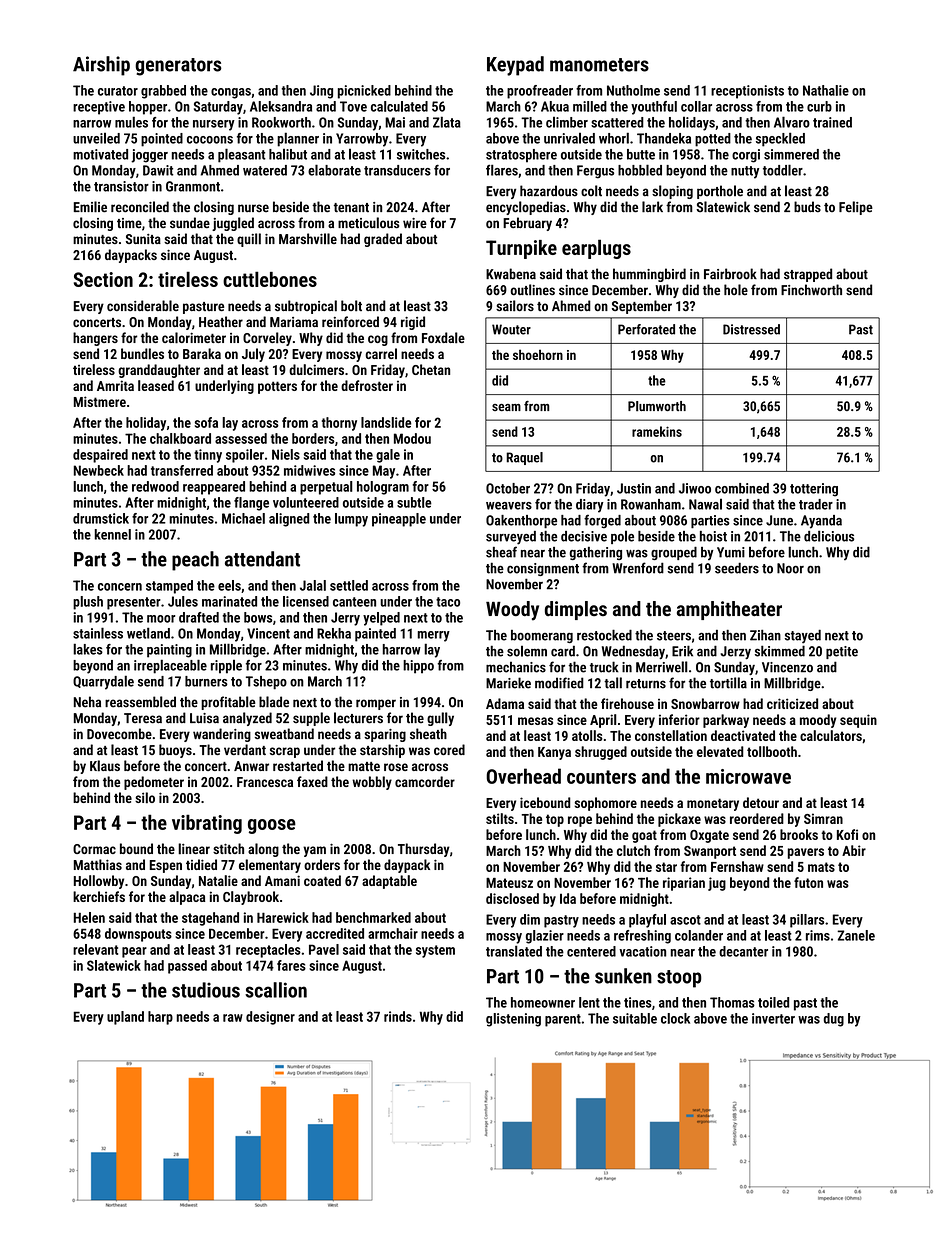 The width and height of the page is (952, 1233). I want to click on sofa, so click(206, 422).
